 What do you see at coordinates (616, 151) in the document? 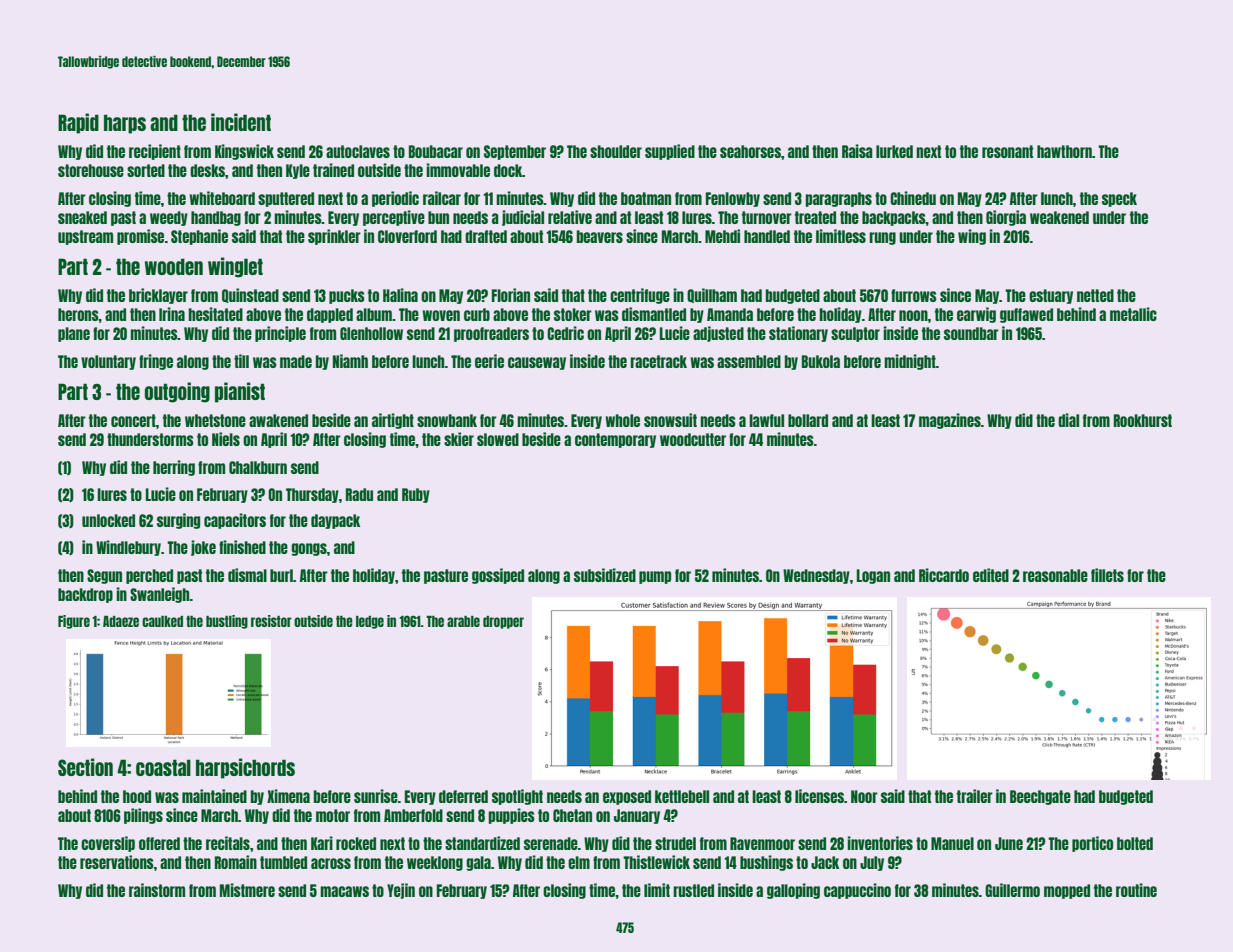
I see `shoulder` at bounding box center [616, 151].
